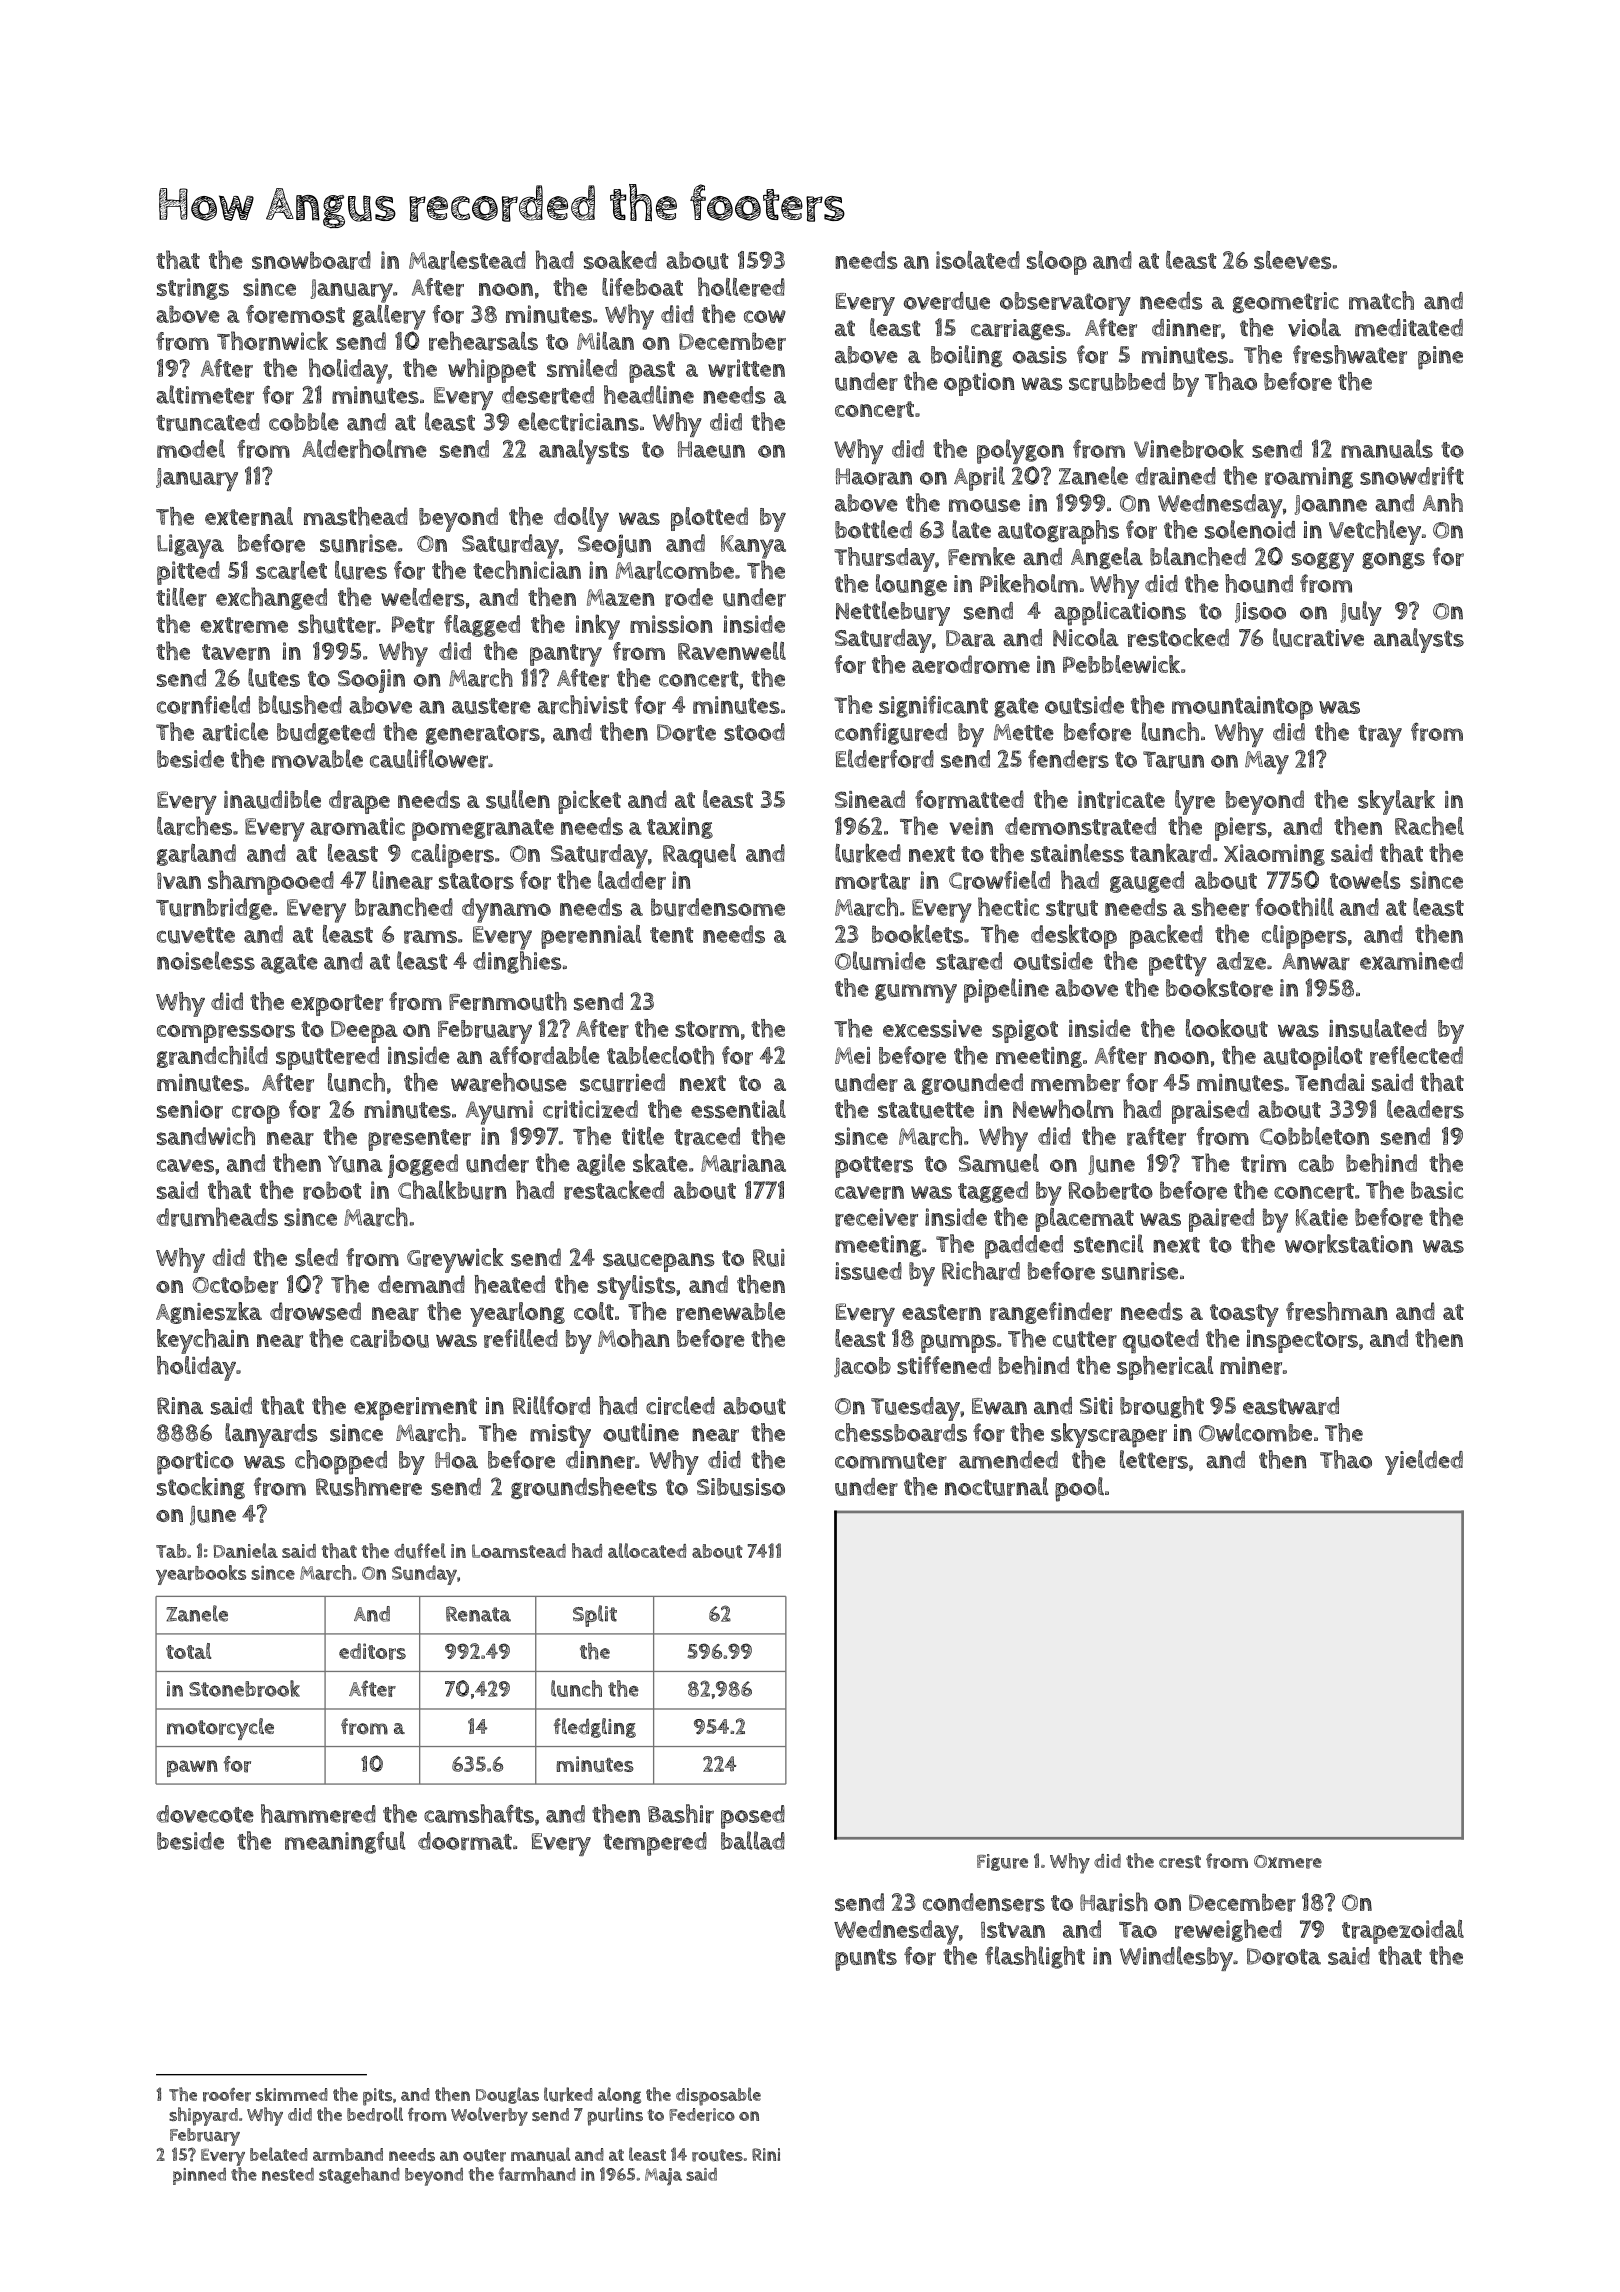 Image resolution: width=1620 pixels, height=2292 pixels. Describe the element at coordinates (866, 1960) in the image. I see `punts` at that location.
